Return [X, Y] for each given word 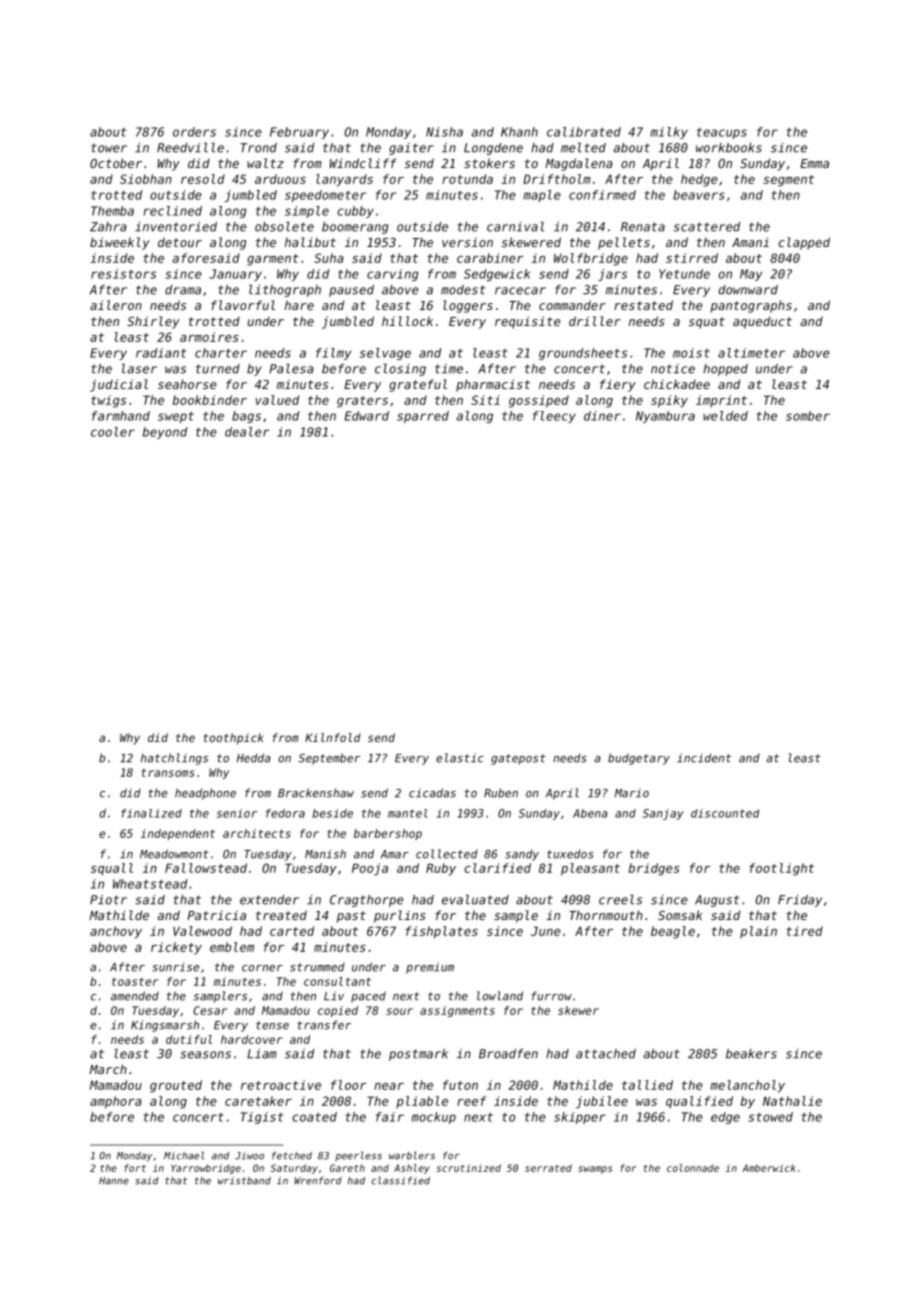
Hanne [114, 1181]
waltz [265, 163]
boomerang [355, 228]
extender [269, 900]
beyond [165, 433]
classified [401, 1180]
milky [669, 133]
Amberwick [769, 1168]
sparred [423, 417]
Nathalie [792, 1101]
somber [808, 416]
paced [368, 997]
